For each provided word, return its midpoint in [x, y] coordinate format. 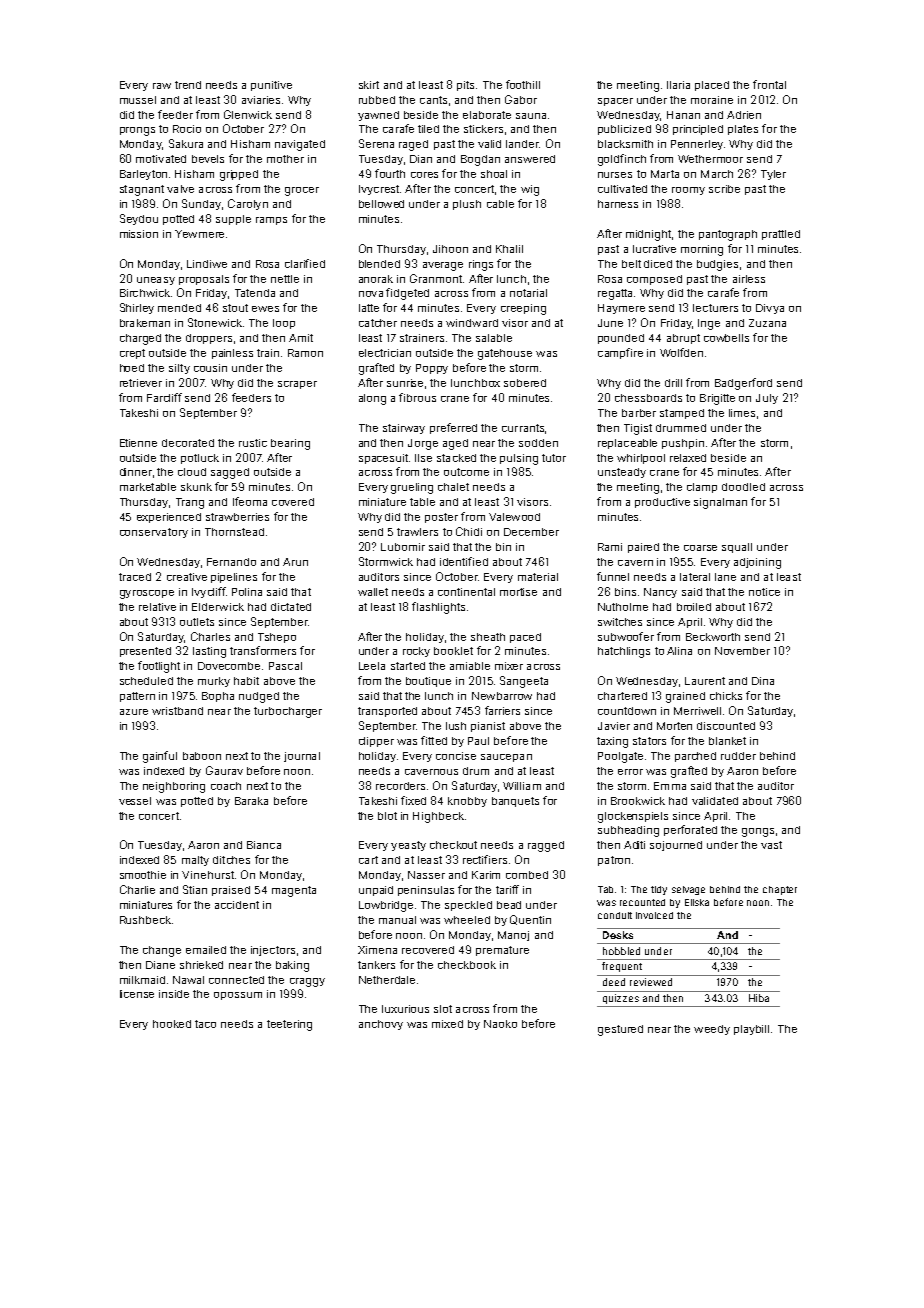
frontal [769, 84]
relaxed [688, 458]
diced [658, 264]
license [137, 994]
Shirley [137, 308]
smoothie [143, 875]
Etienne [138, 443]
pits [465, 86]
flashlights [438, 608]
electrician [385, 353]
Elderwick [218, 607]
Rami [610, 547]
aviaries [261, 100]
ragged [546, 846]
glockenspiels [633, 817]
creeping [523, 309]
